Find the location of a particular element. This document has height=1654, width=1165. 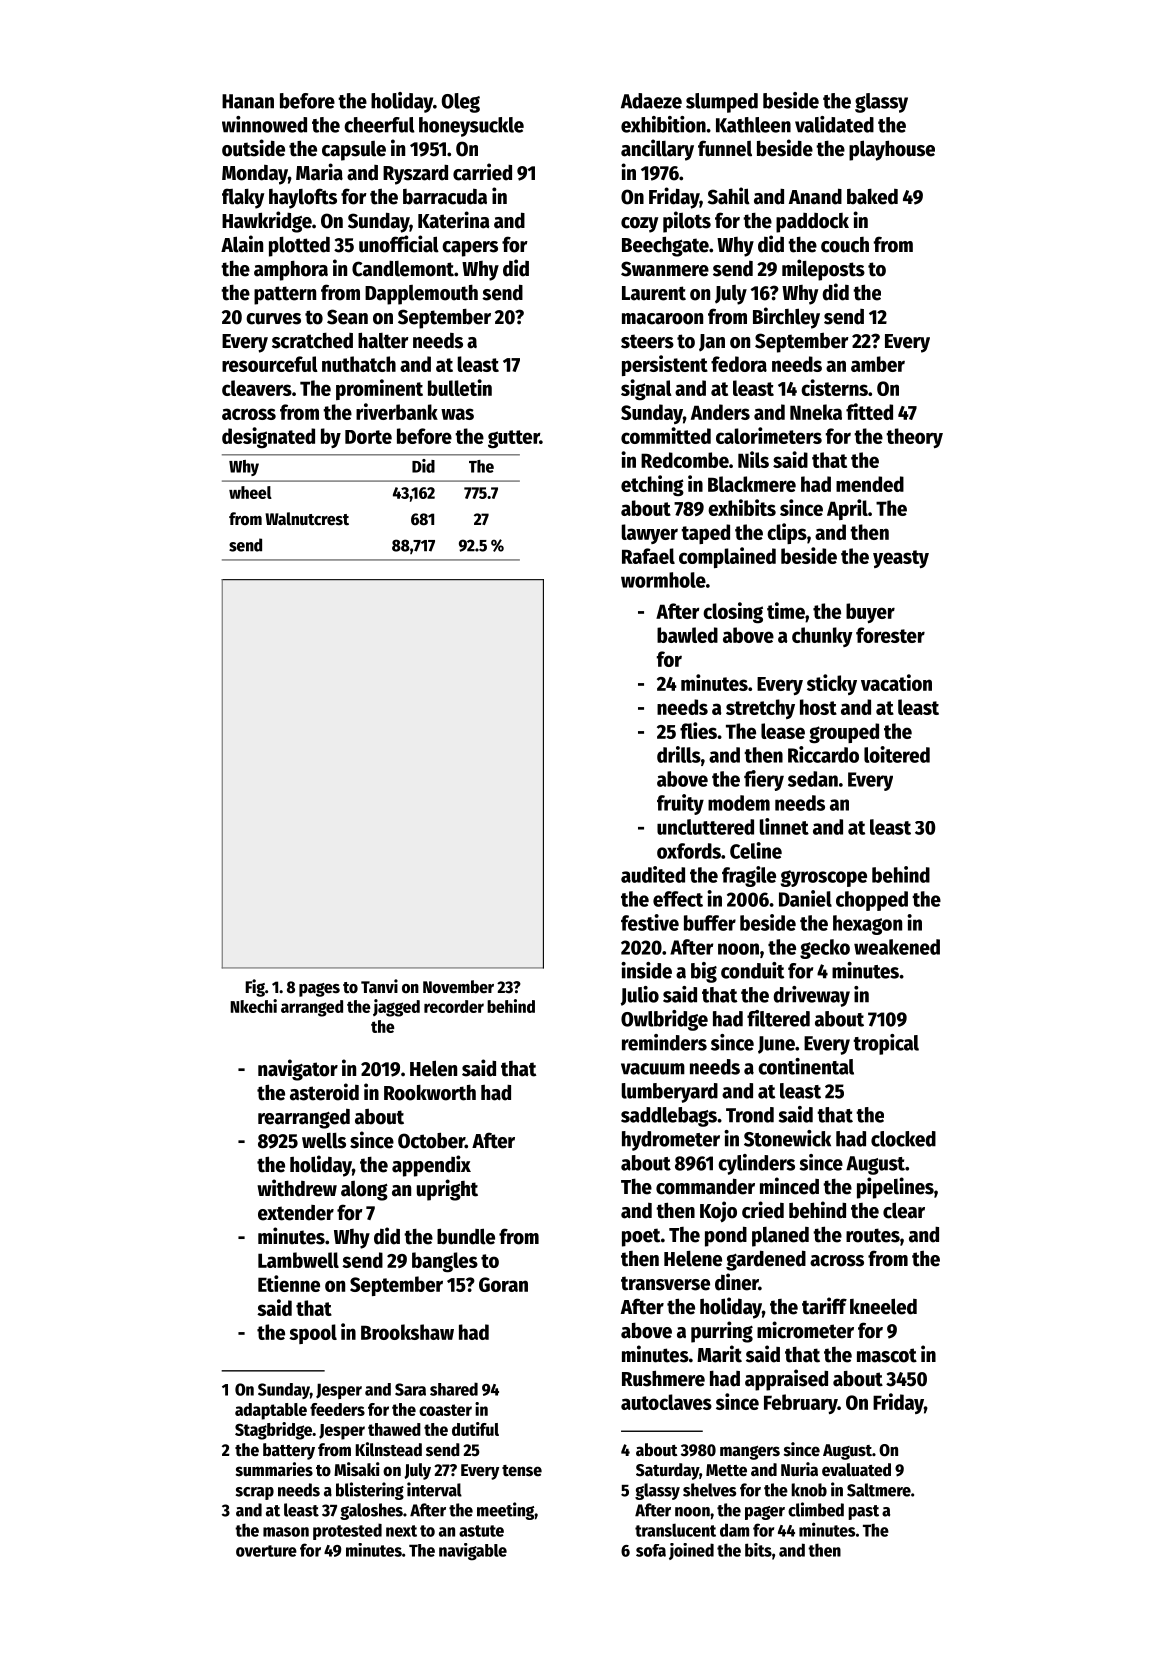

Nkechi is located at coordinates (253, 1006).
